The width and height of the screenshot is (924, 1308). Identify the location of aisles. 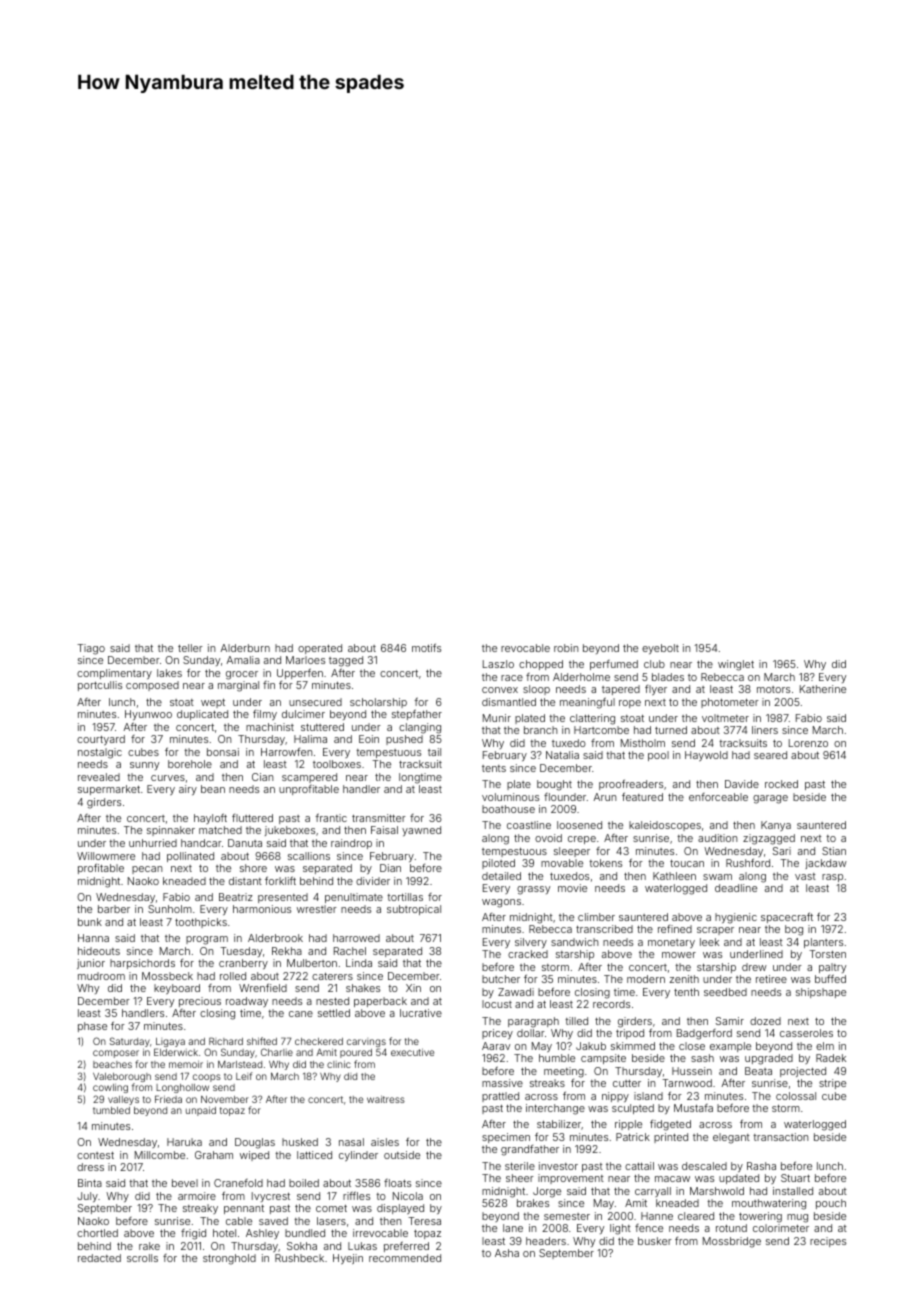
(385, 1142).
